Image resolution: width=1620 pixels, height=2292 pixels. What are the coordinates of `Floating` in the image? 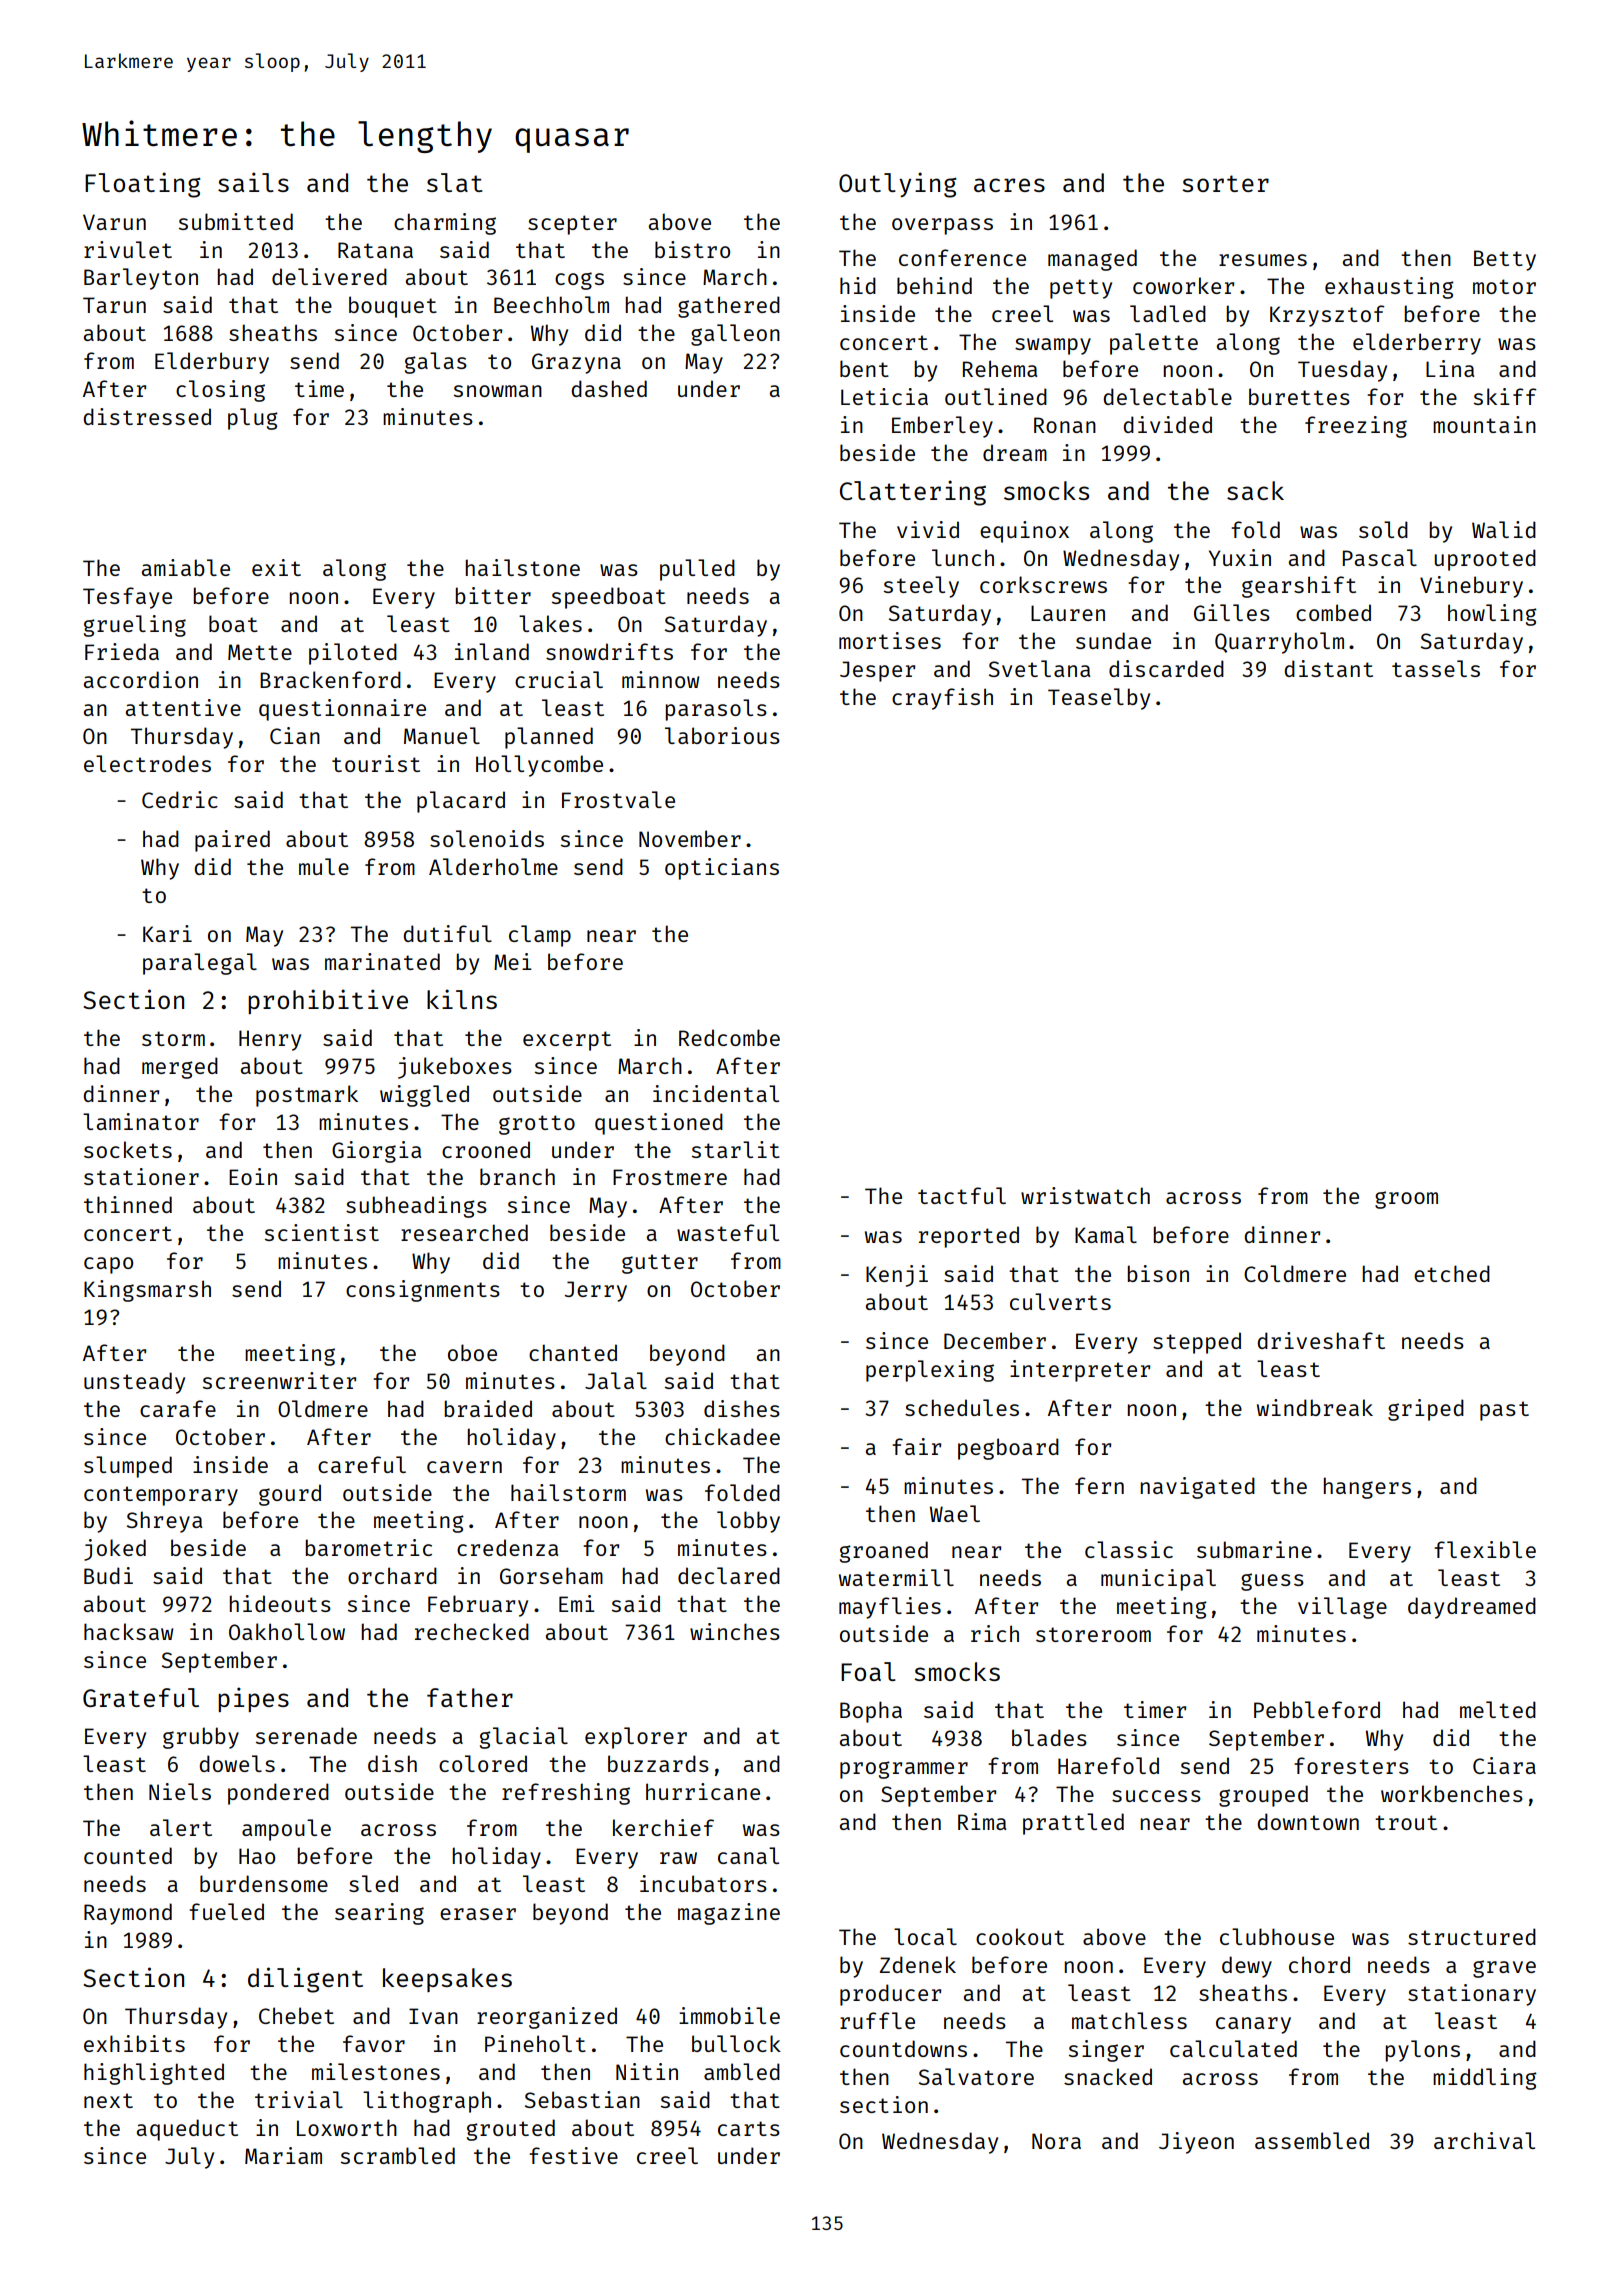 It's located at (143, 185).
